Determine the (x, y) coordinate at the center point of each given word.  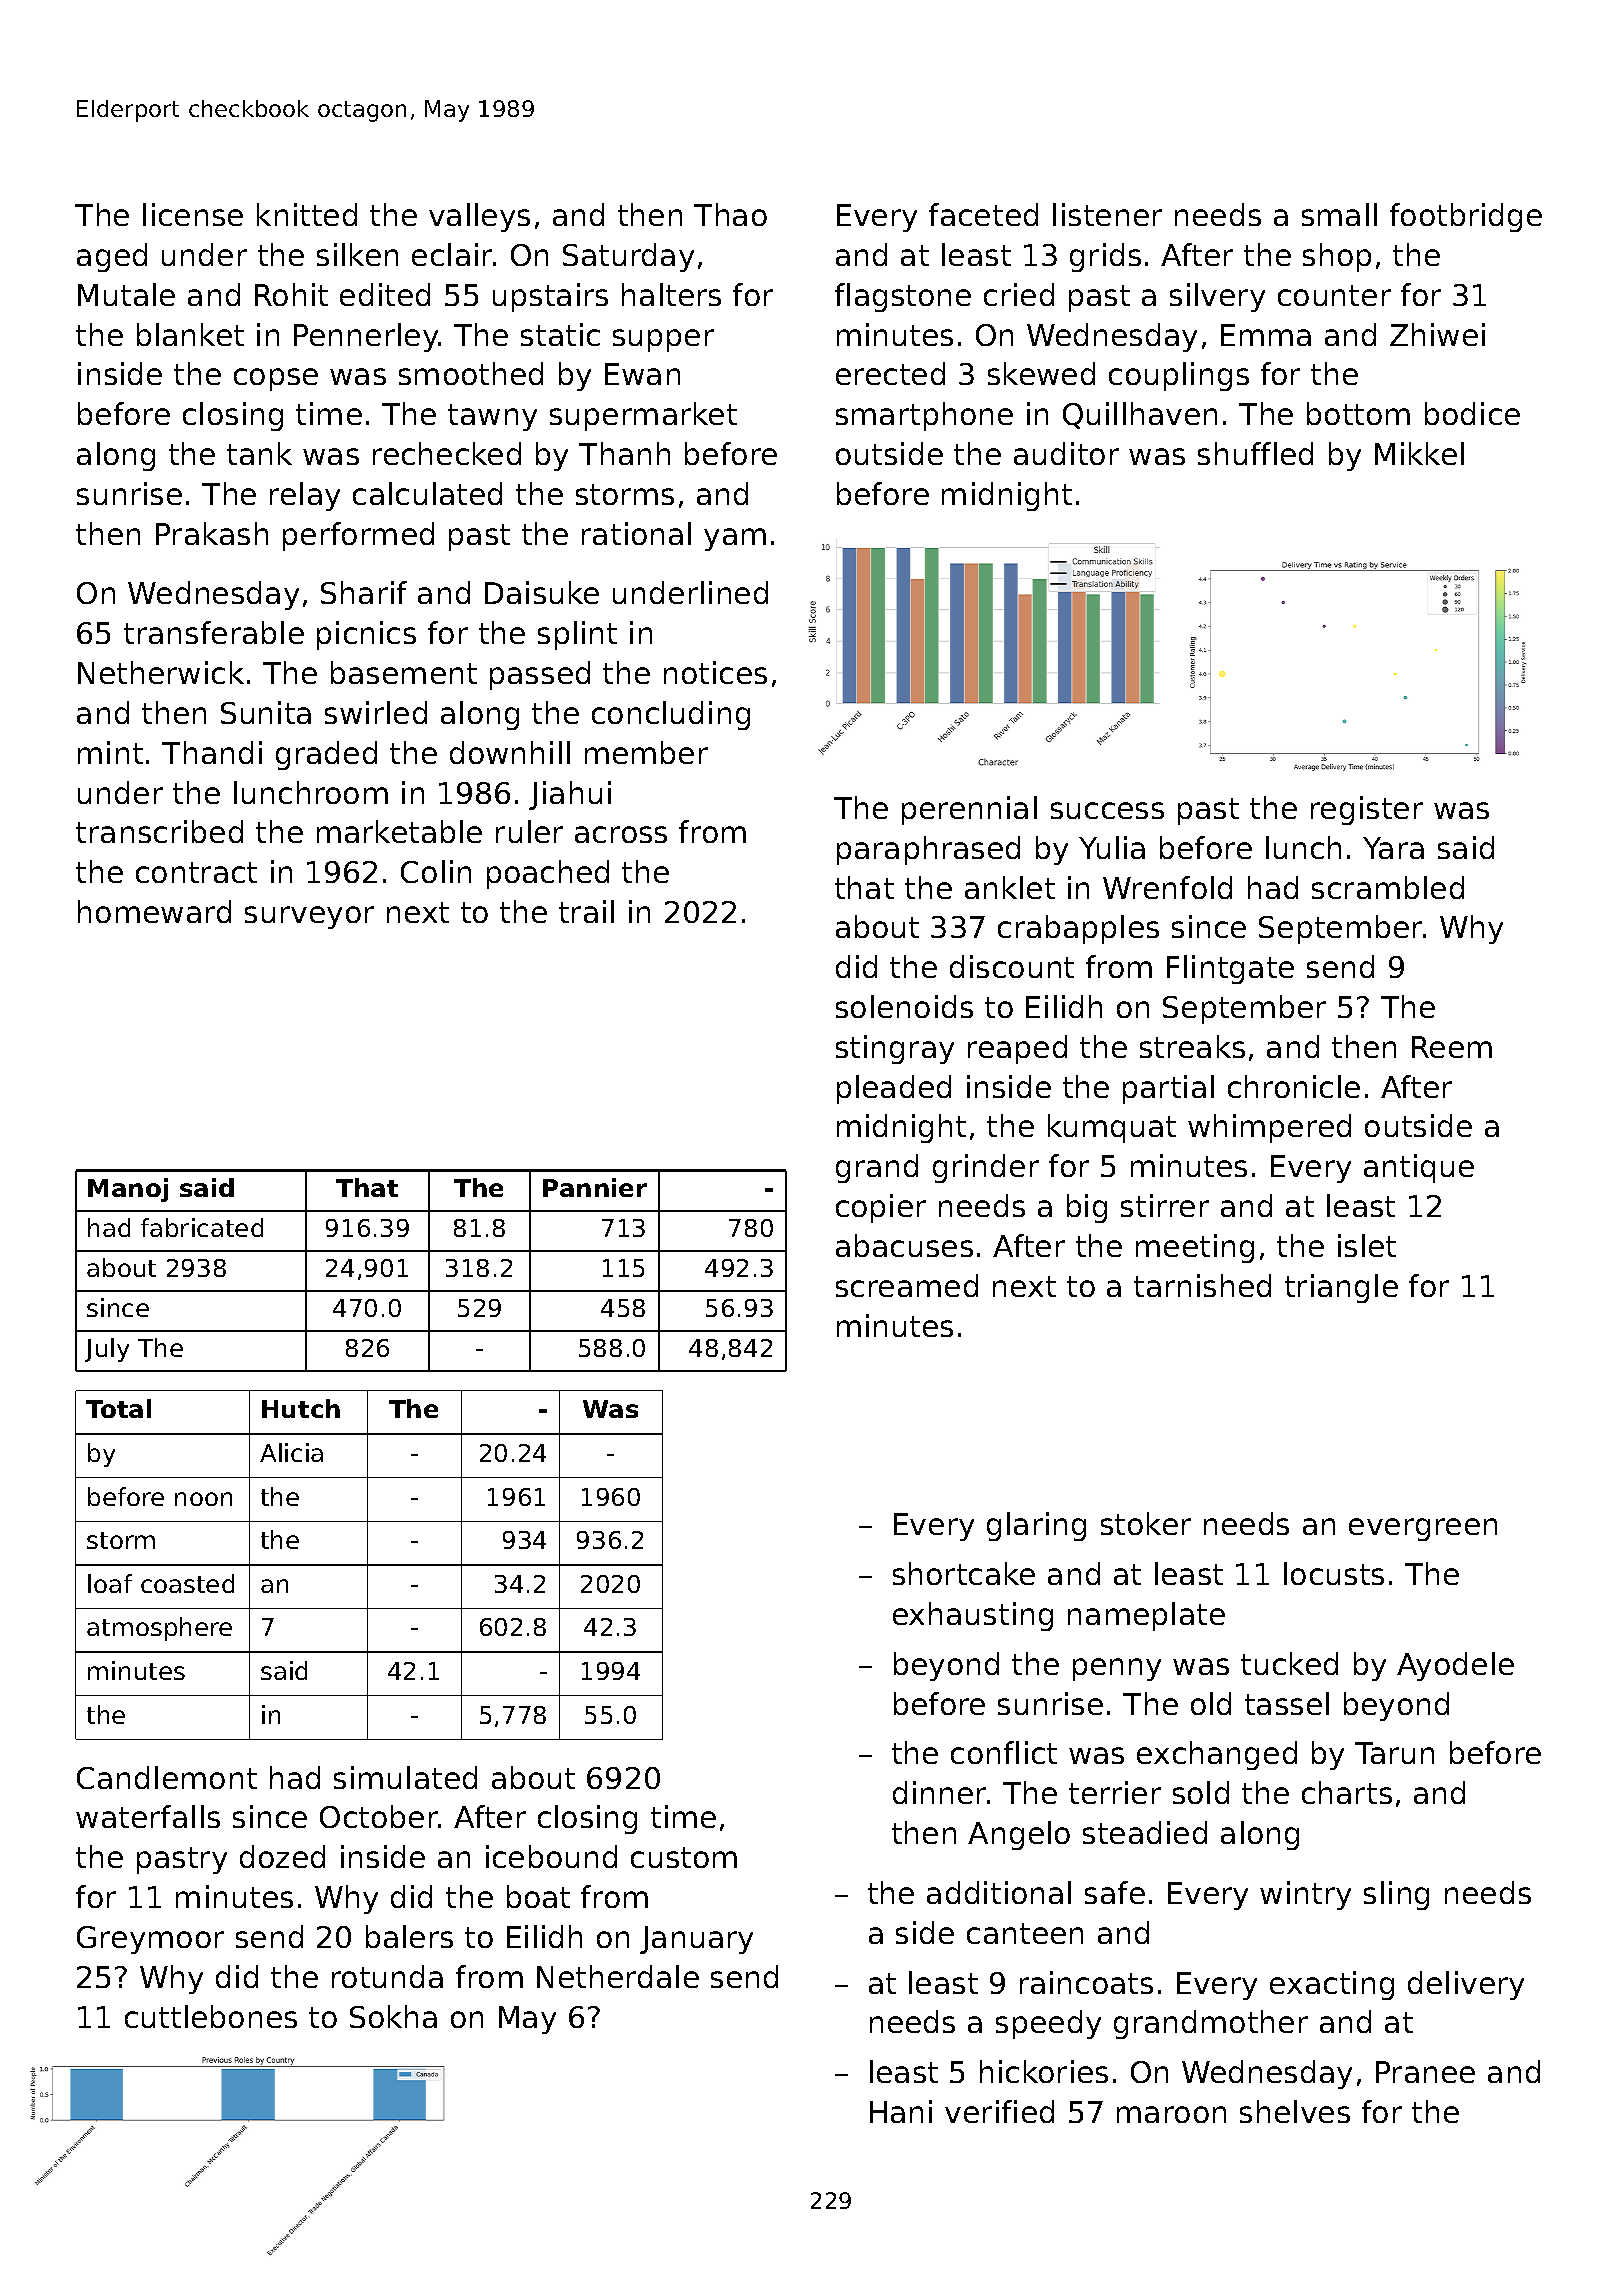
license (193, 214)
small (1339, 214)
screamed (907, 1285)
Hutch (301, 1408)
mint (110, 752)
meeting (1195, 1248)
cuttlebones (211, 2016)
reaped (1017, 1049)
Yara (1393, 848)
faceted (983, 214)
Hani (901, 2111)
